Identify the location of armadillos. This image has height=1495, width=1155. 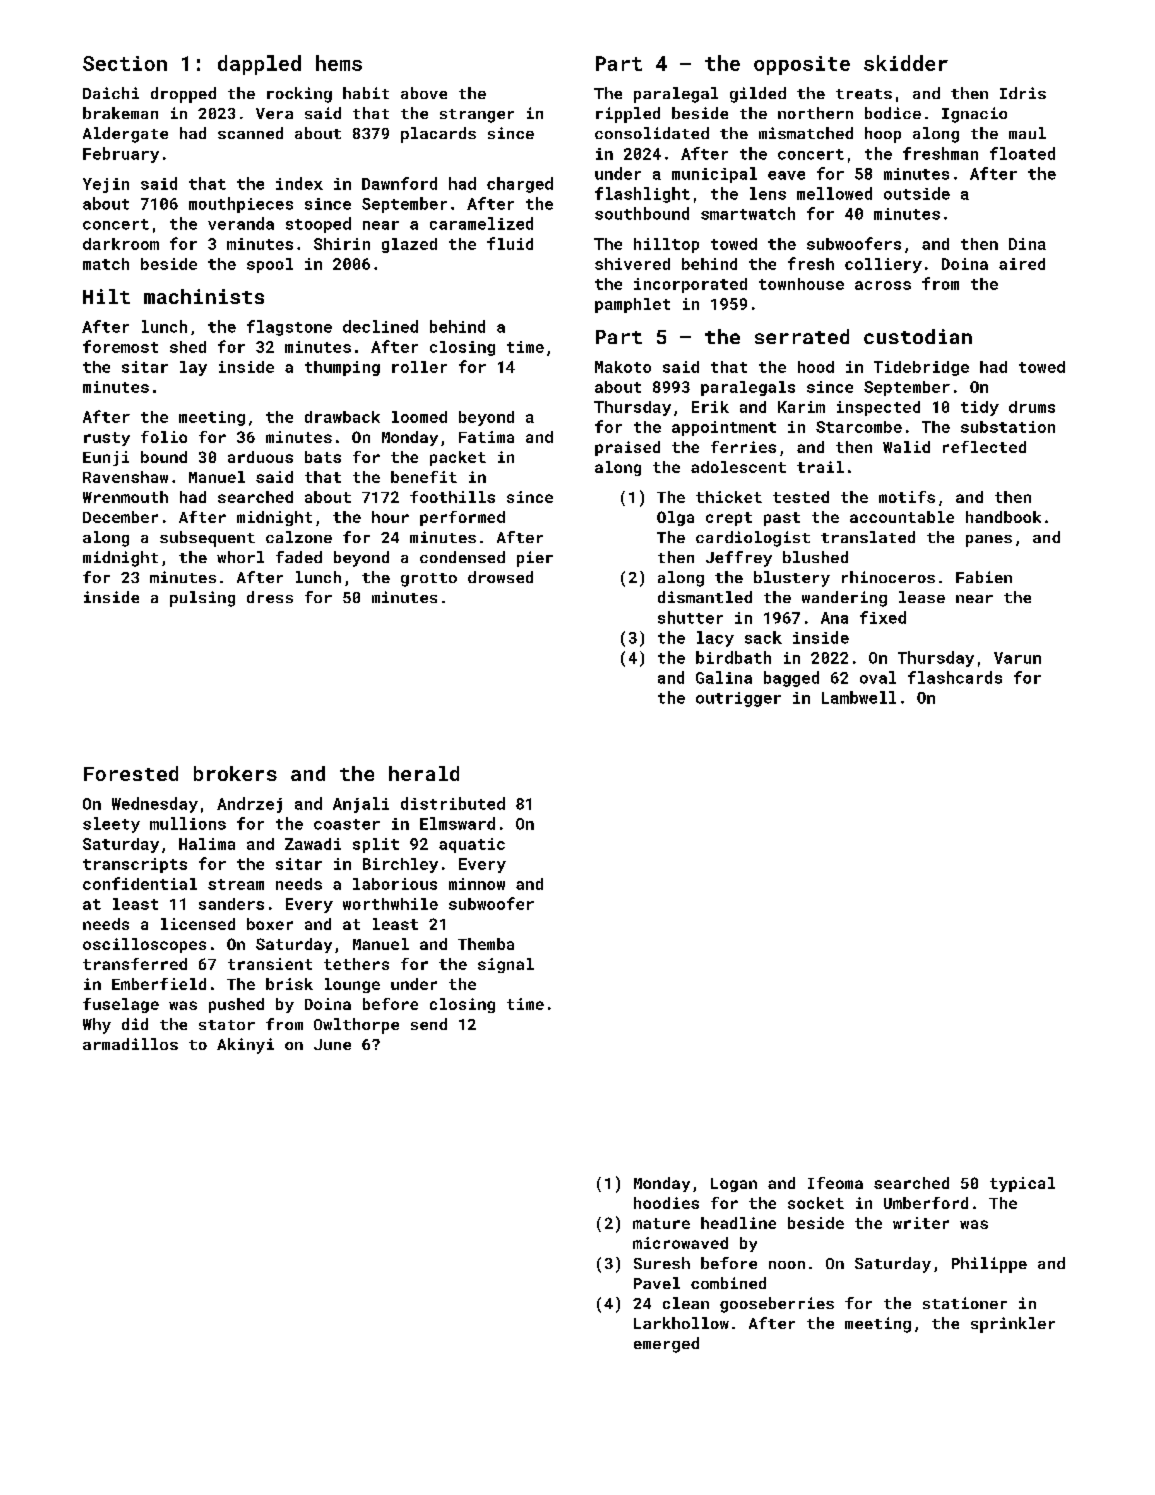
(130, 1044).
